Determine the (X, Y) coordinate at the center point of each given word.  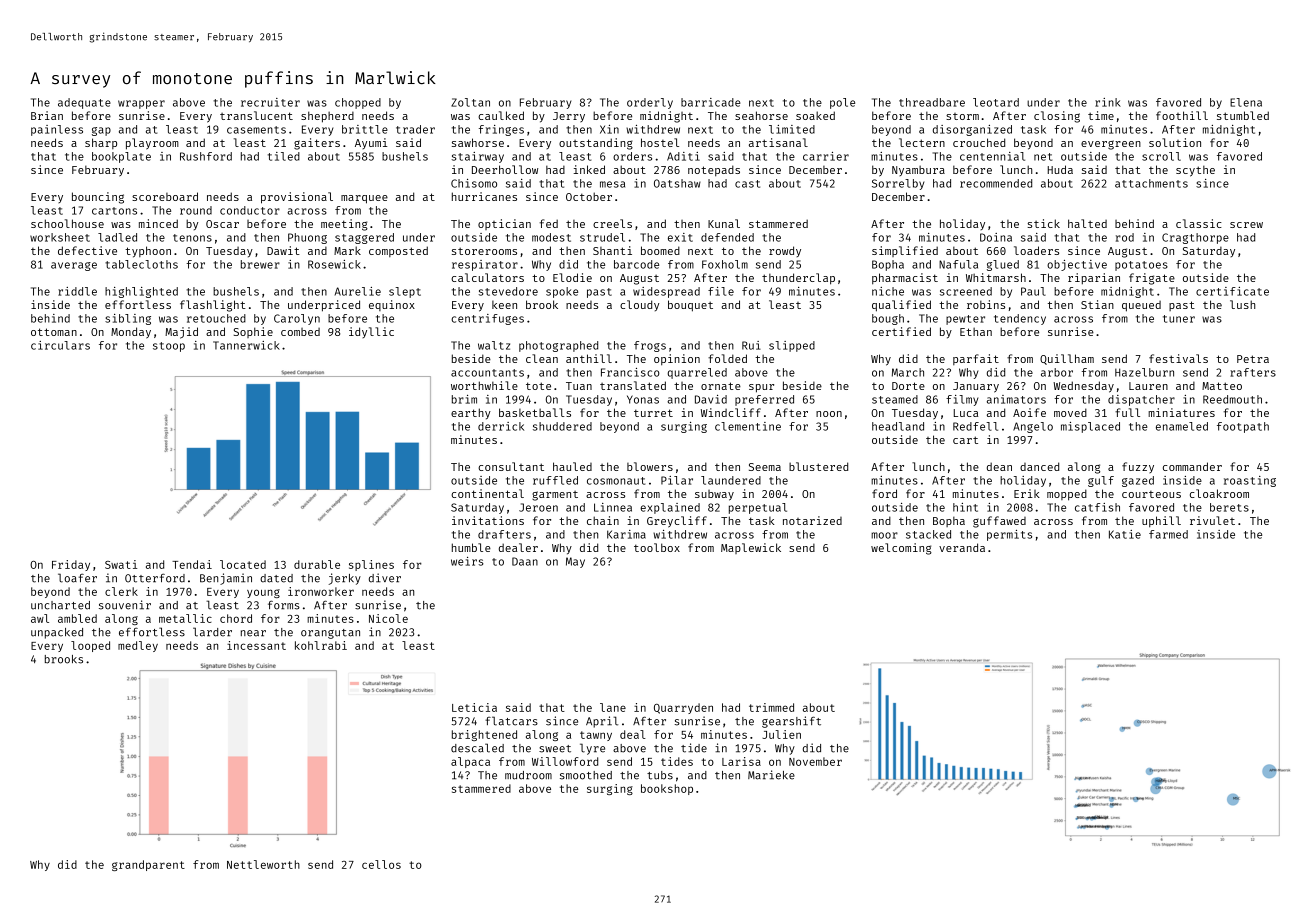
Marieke (771, 775)
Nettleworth (263, 864)
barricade (711, 102)
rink (1108, 102)
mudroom (528, 775)
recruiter (270, 102)
